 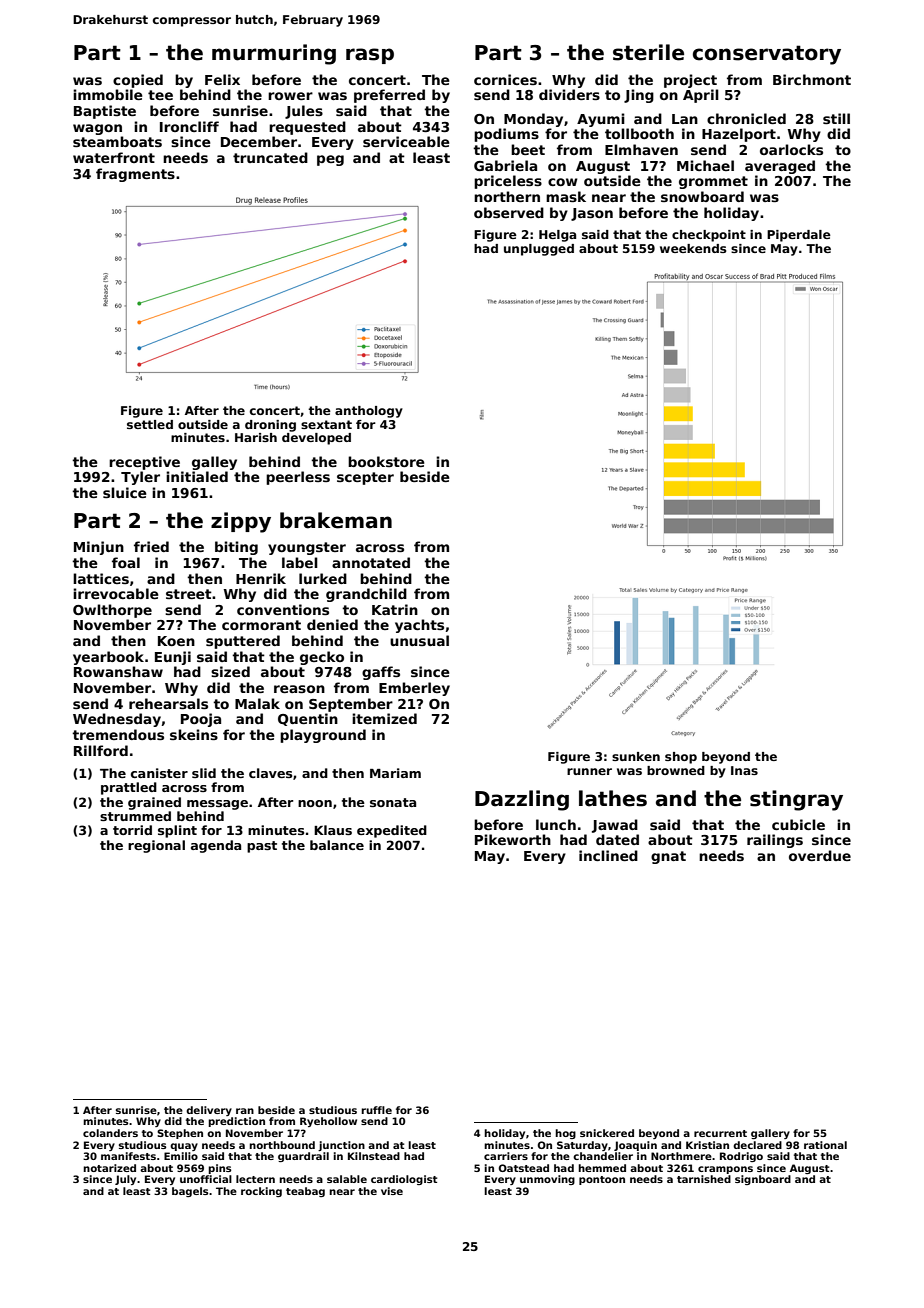 I want to click on vise, so click(x=392, y=1191).
